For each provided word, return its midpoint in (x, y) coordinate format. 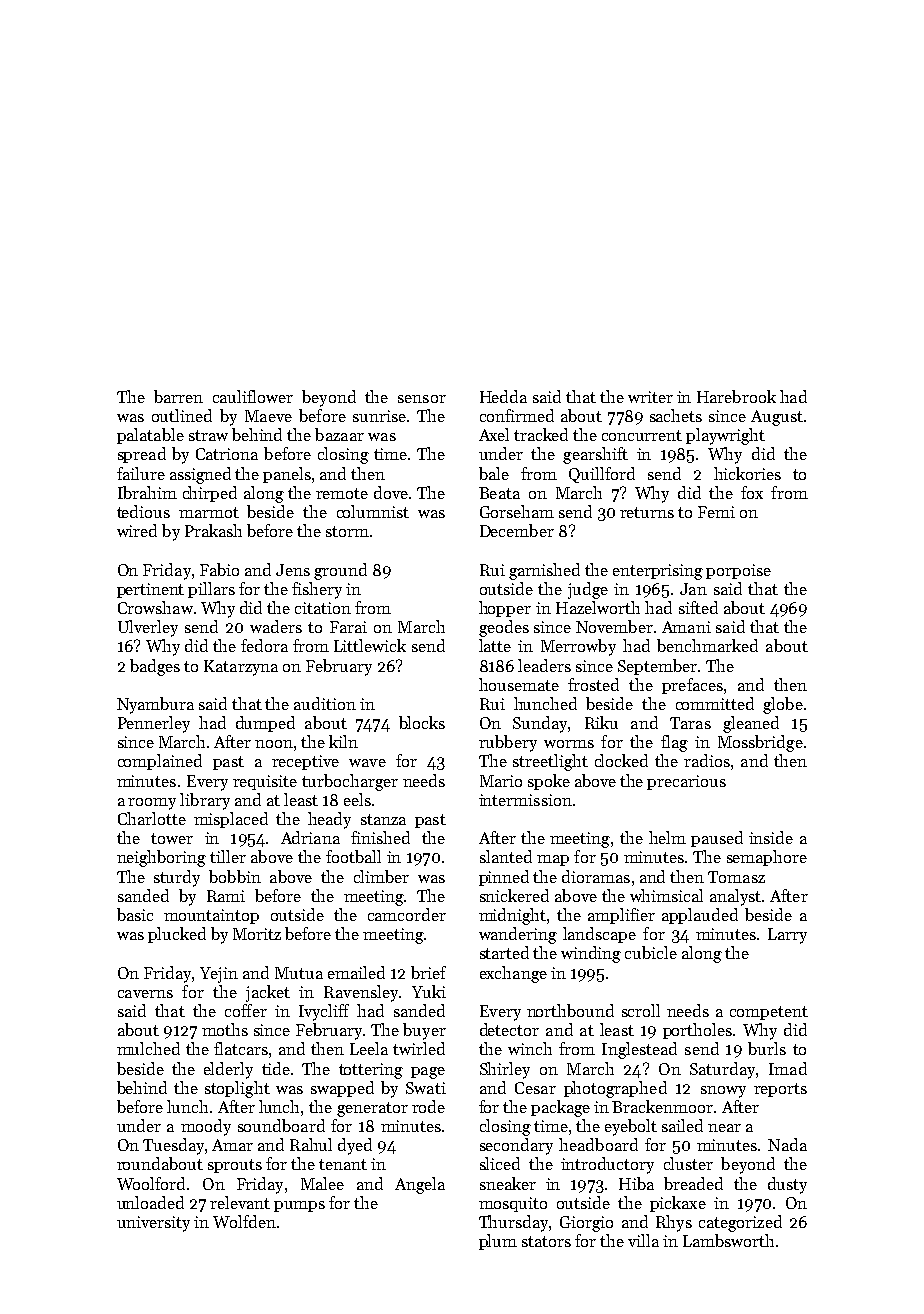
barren (178, 396)
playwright (725, 436)
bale (494, 473)
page (428, 1073)
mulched (148, 1048)
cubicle (651, 952)
